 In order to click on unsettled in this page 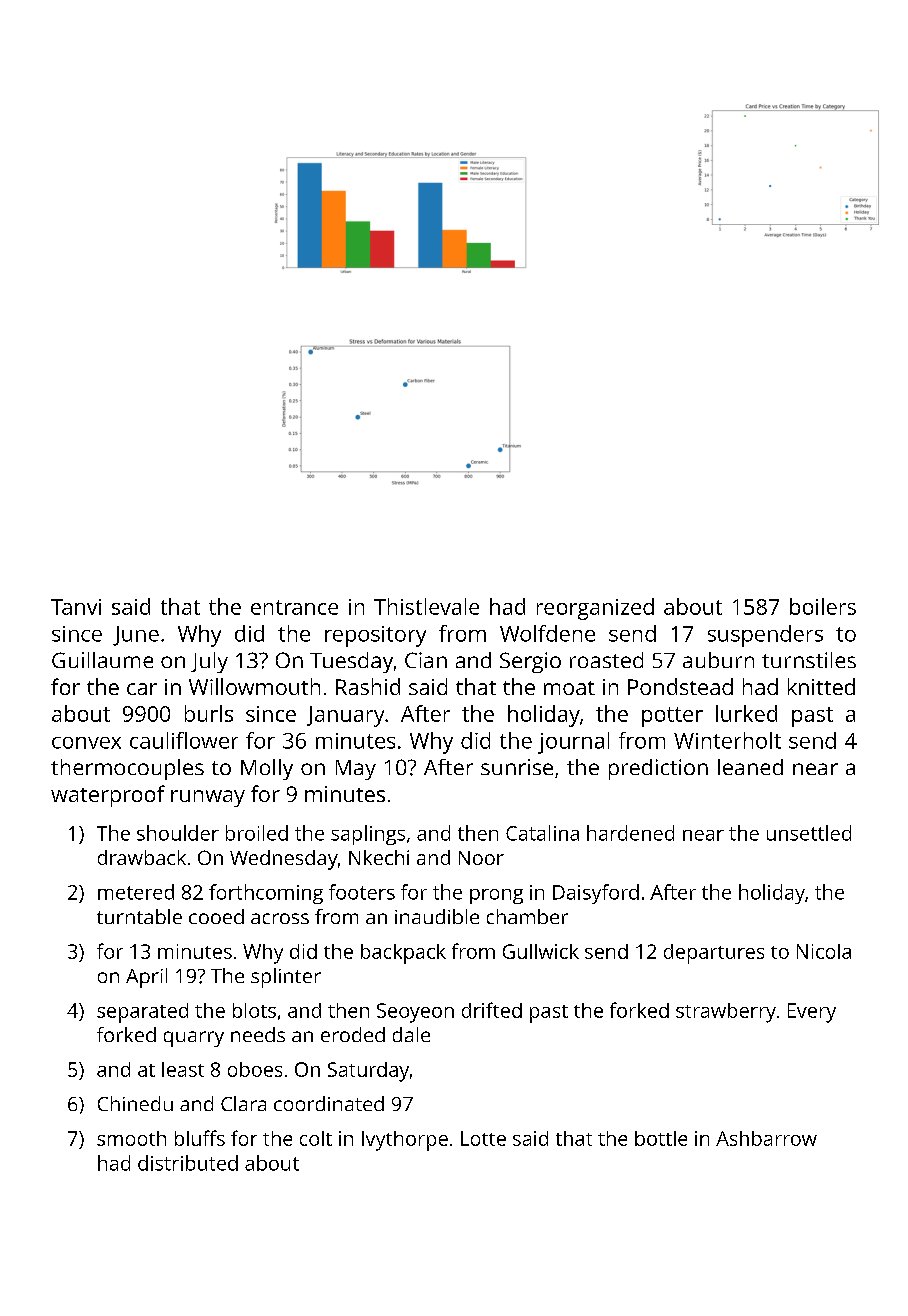, I will do `click(809, 833)`.
